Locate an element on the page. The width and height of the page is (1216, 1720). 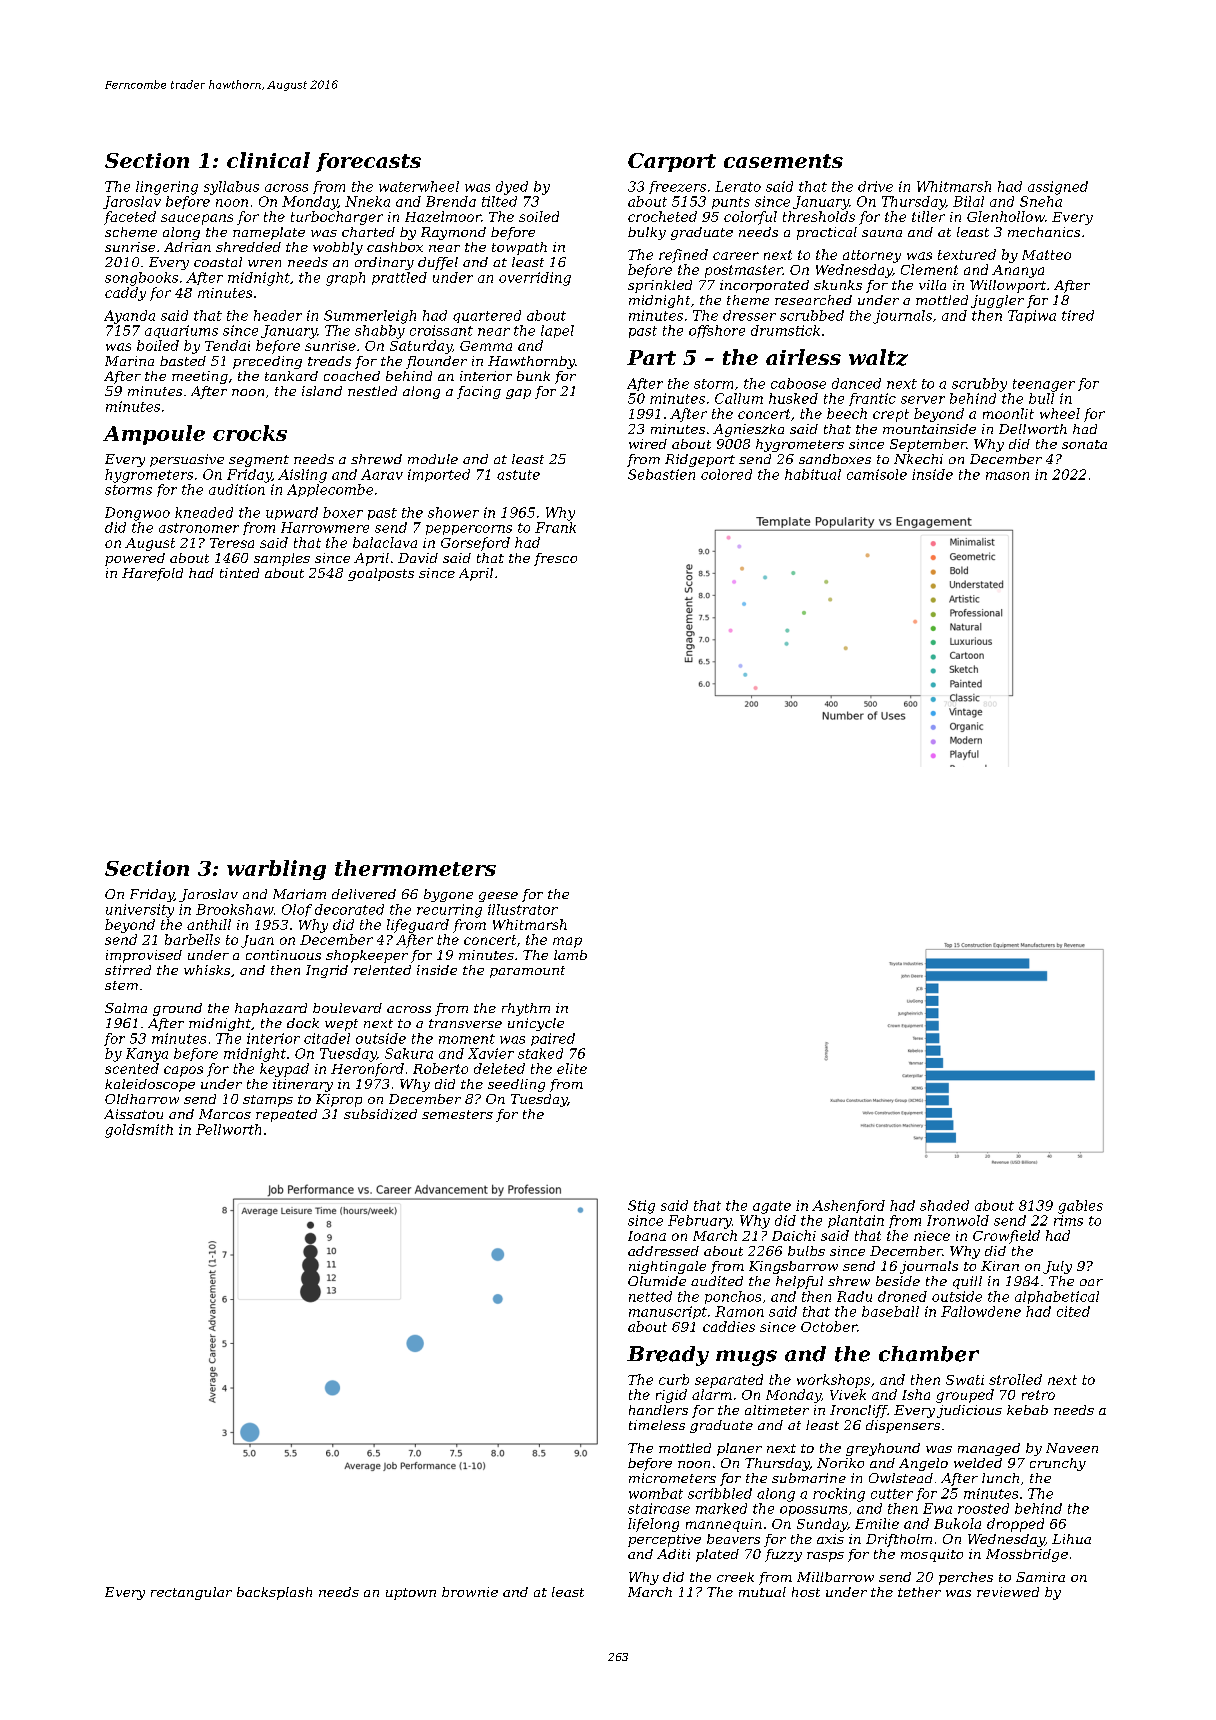
forecasts is located at coordinates (368, 162).
